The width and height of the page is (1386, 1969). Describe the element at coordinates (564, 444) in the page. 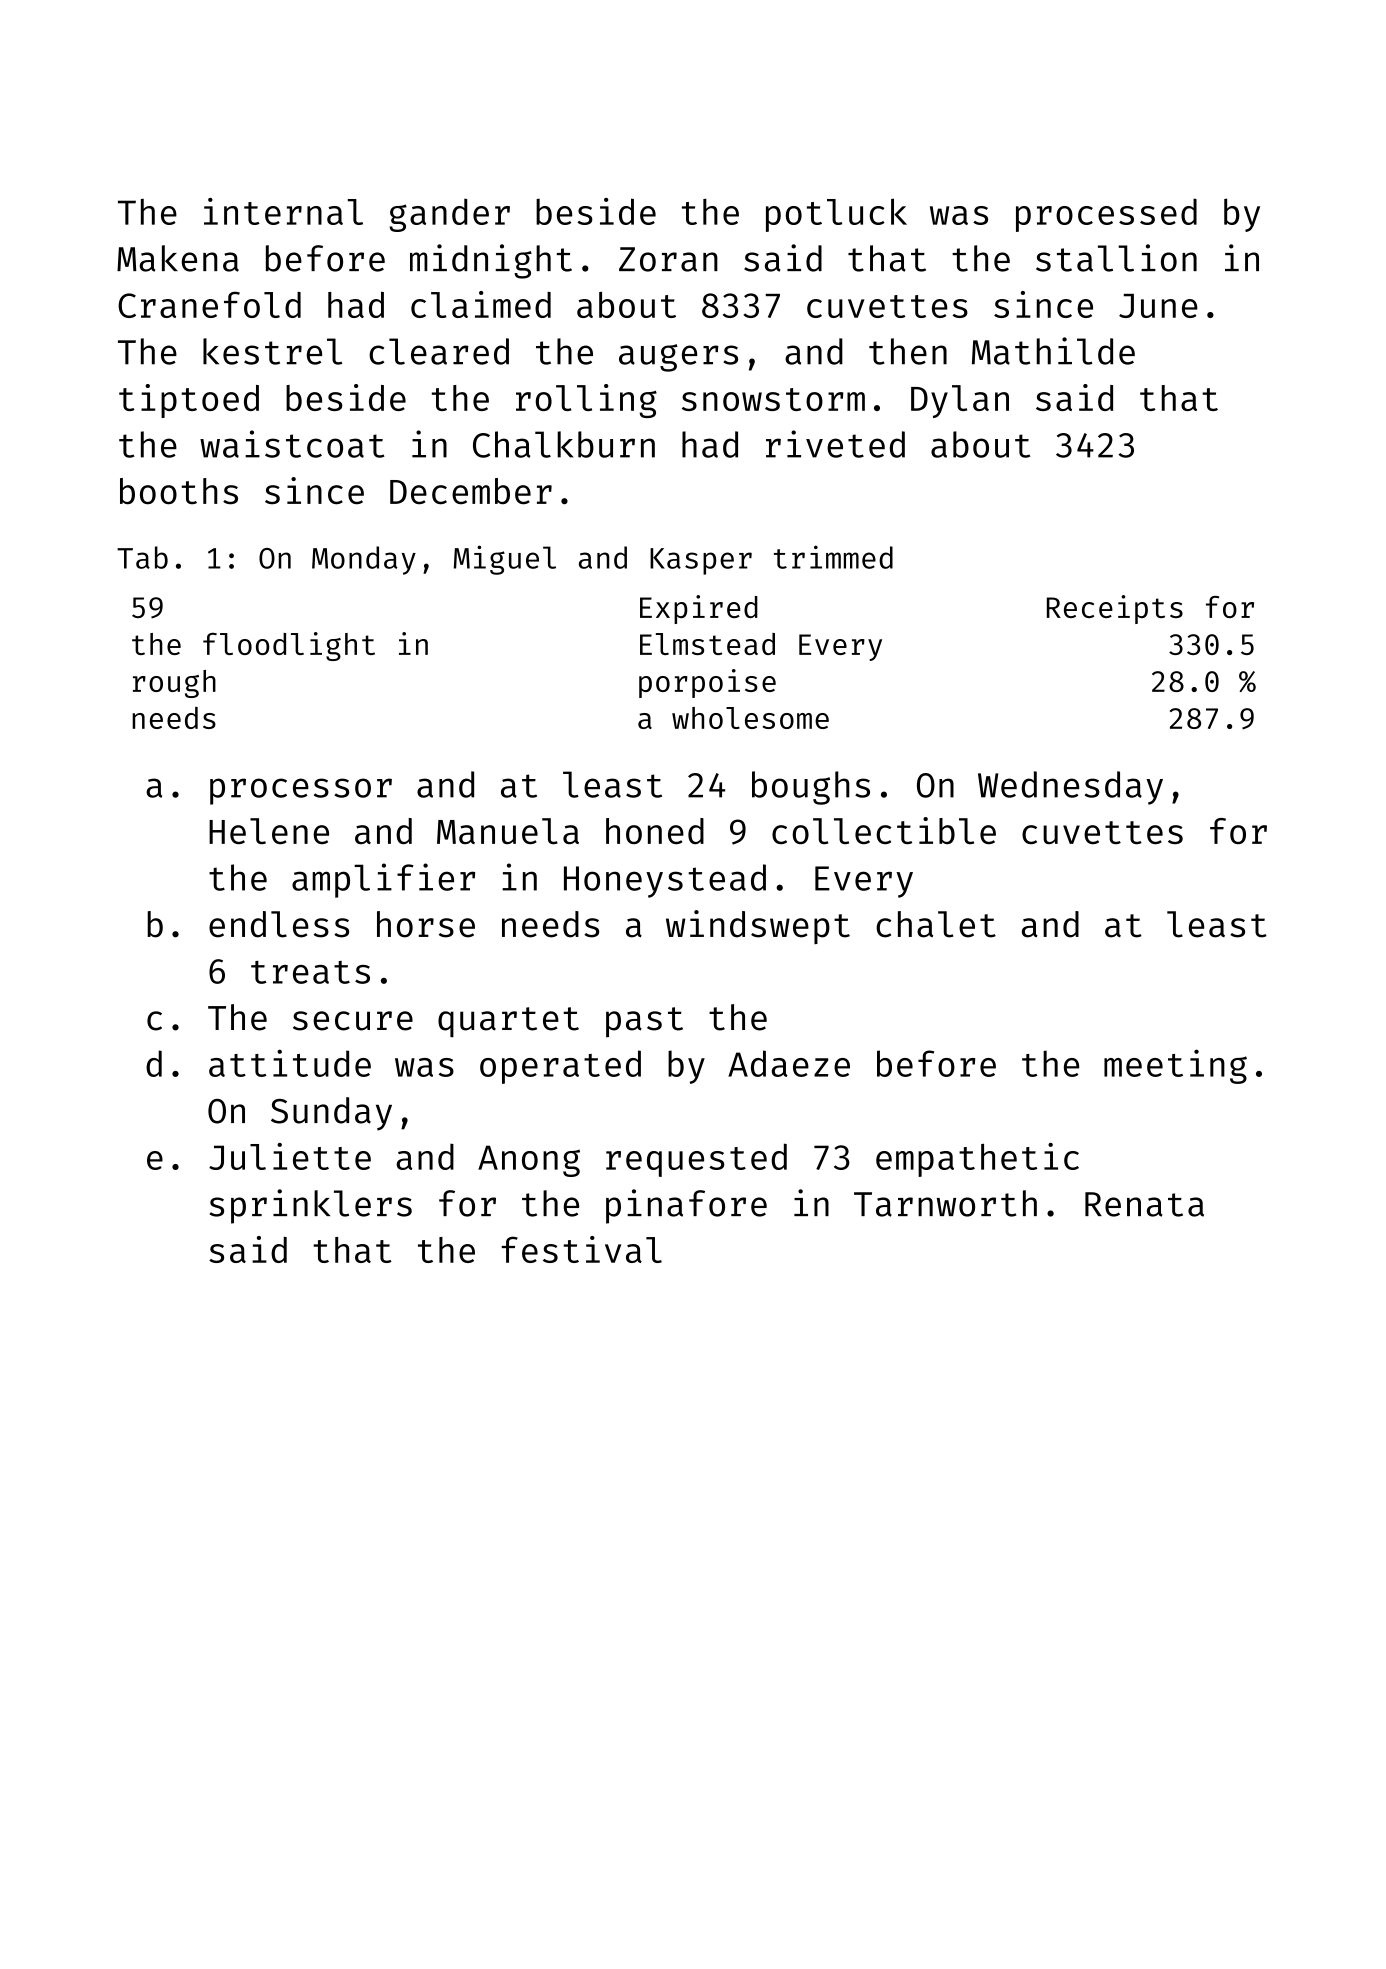

I see `Chalkburn` at that location.
